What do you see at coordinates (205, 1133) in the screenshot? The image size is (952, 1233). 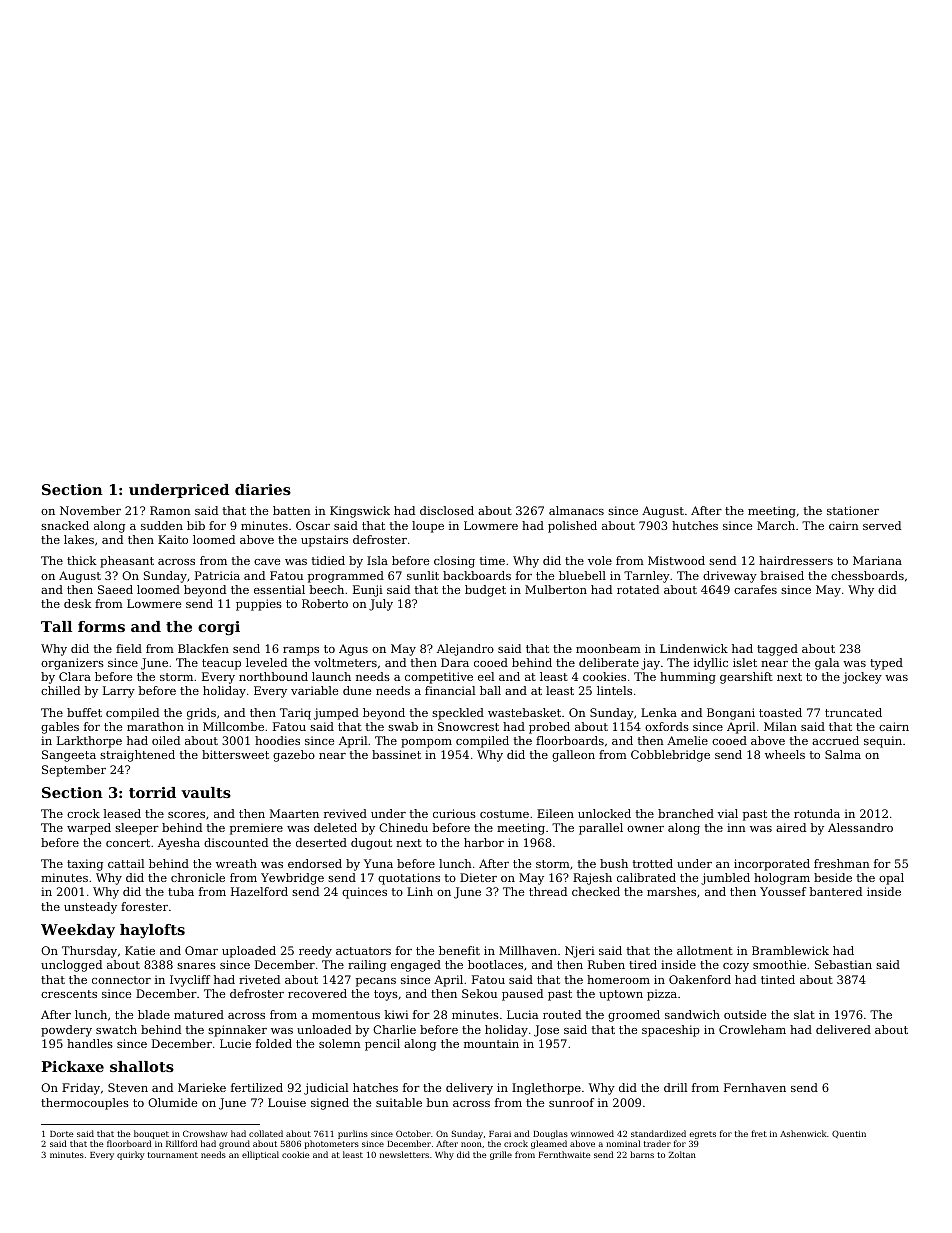 I see `Crowshaw` at bounding box center [205, 1133].
